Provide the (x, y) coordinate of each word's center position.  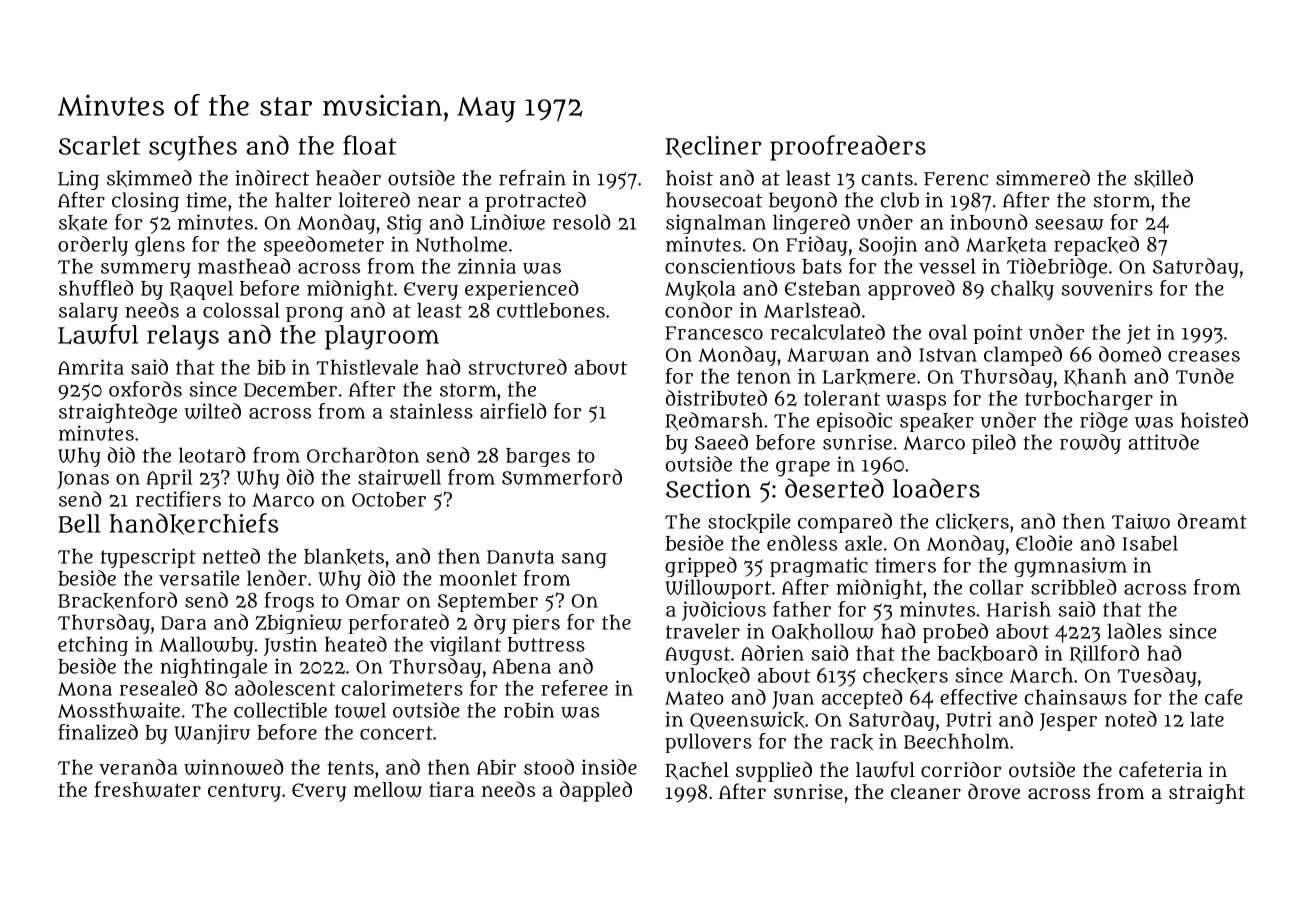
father (802, 609)
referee (574, 688)
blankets (344, 556)
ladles (1135, 631)
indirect (272, 178)
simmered (1043, 178)
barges (538, 457)
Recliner (714, 147)
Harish (1019, 609)
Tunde (1205, 376)
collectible (280, 710)
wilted (212, 411)
